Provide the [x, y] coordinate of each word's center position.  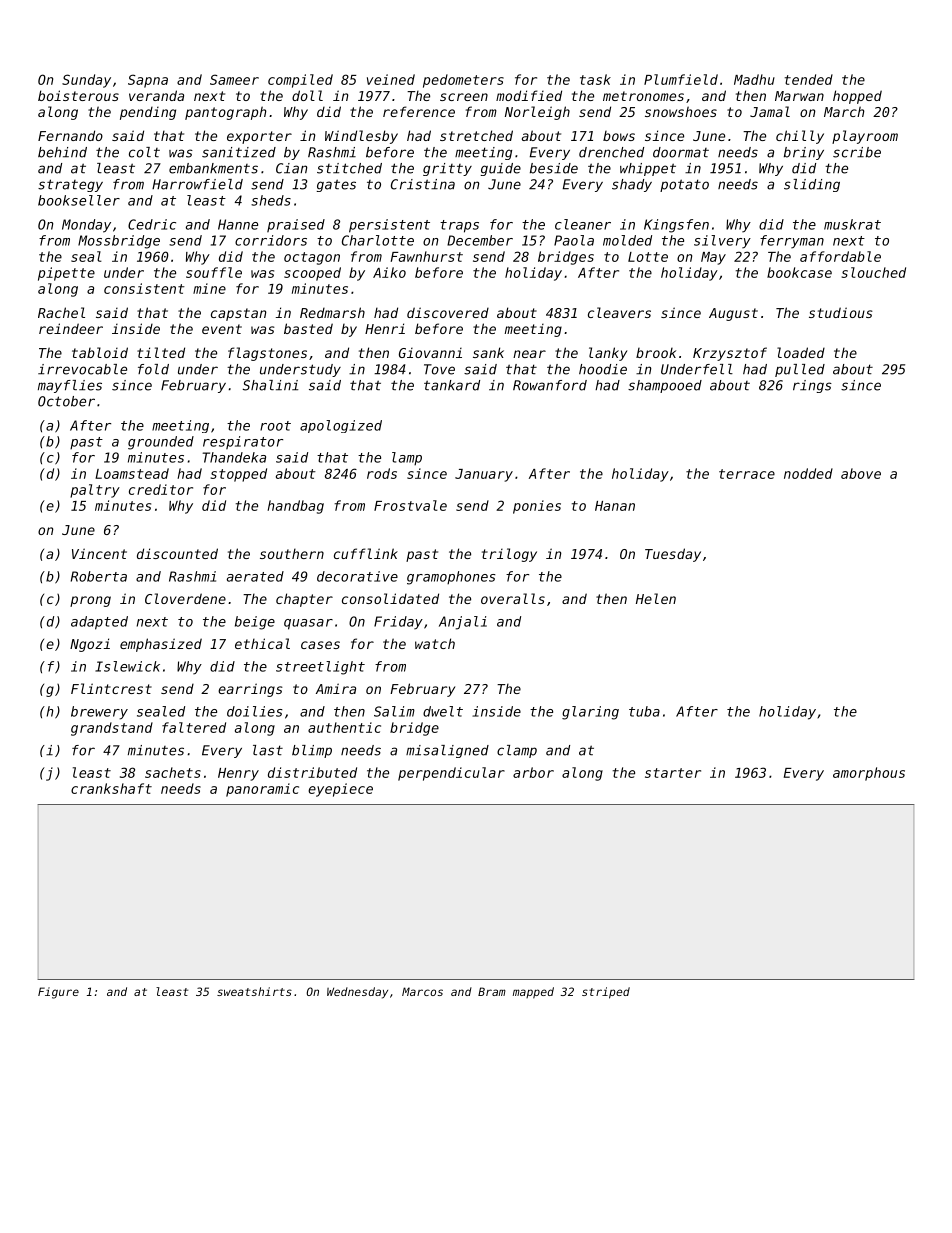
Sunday [86, 81]
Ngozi [90, 645]
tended [809, 79]
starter [673, 773]
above [861, 473]
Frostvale [410, 505]
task [595, 79]
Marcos [422, 991]
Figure [58, 993]
